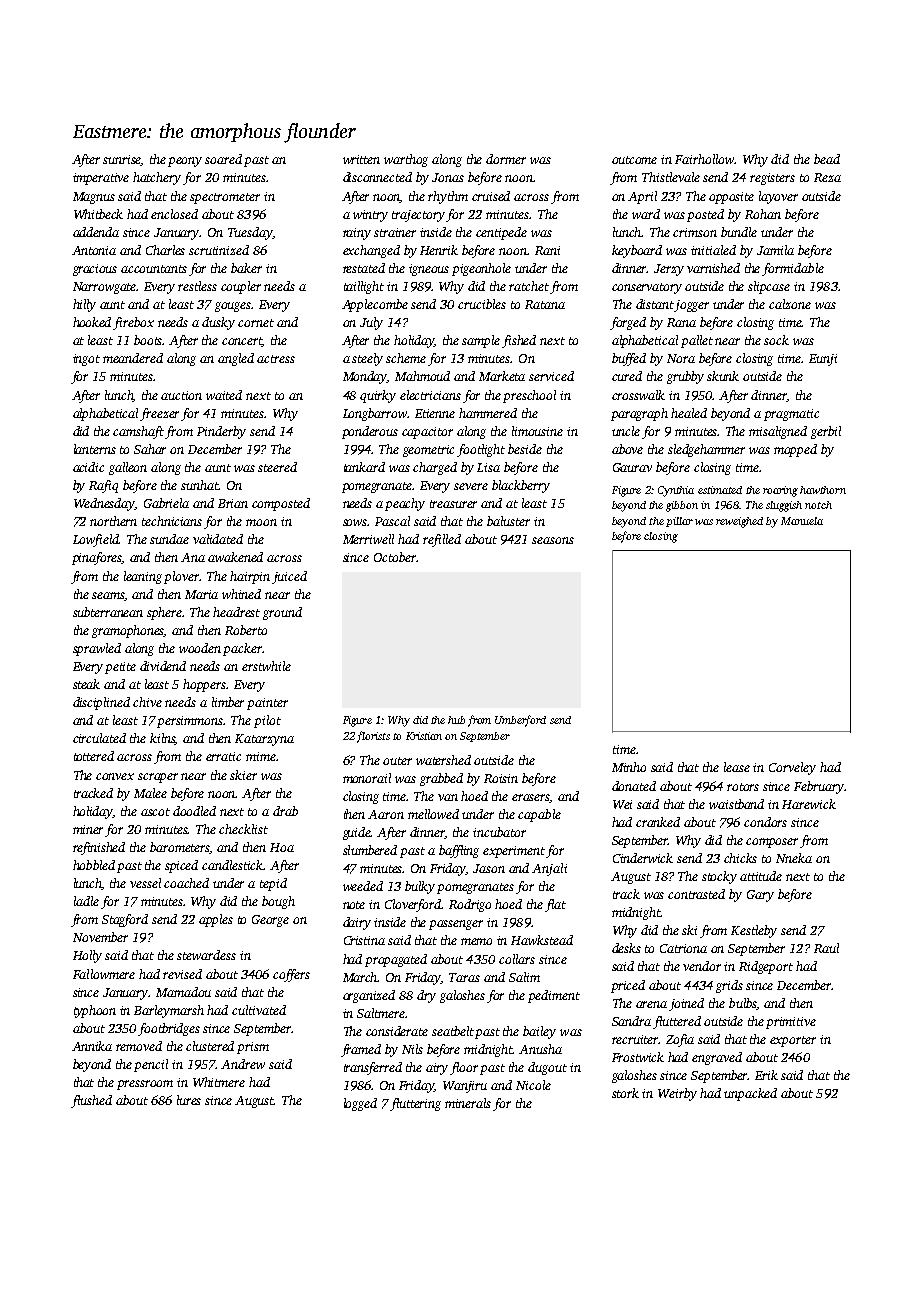 The width and height of the image is (924, 1308). Describe the element at coordinates (506, 159) in the image. I see `dormer` at that location.
